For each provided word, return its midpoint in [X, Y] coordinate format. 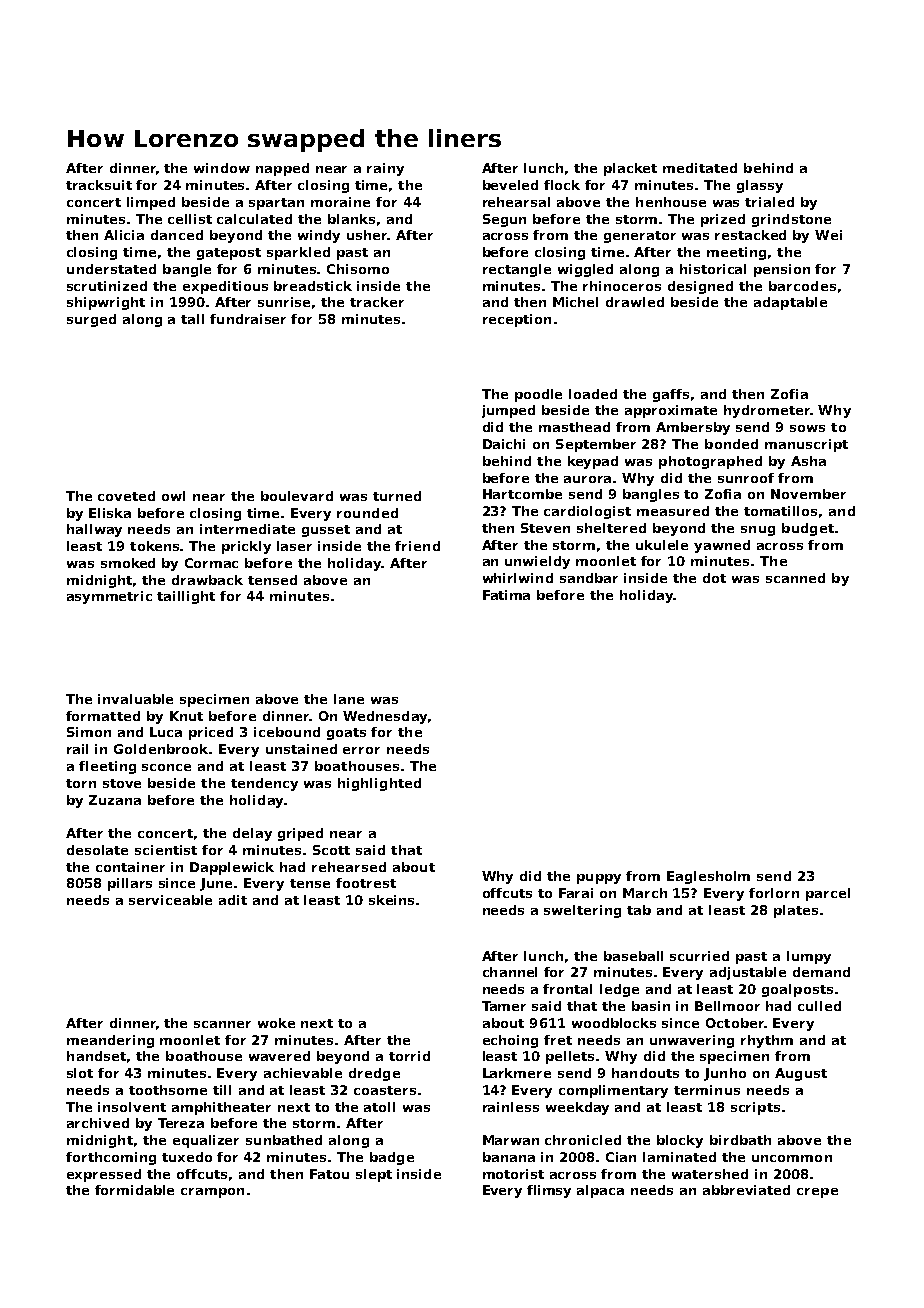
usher [367, 235]
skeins [391, 900]
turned [397, 496]
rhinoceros [622, 286]
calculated [254, 219]
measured [673, 511]
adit [233, 900]
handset [96, 1056]
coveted [126, 496]
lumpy [809, 957]
